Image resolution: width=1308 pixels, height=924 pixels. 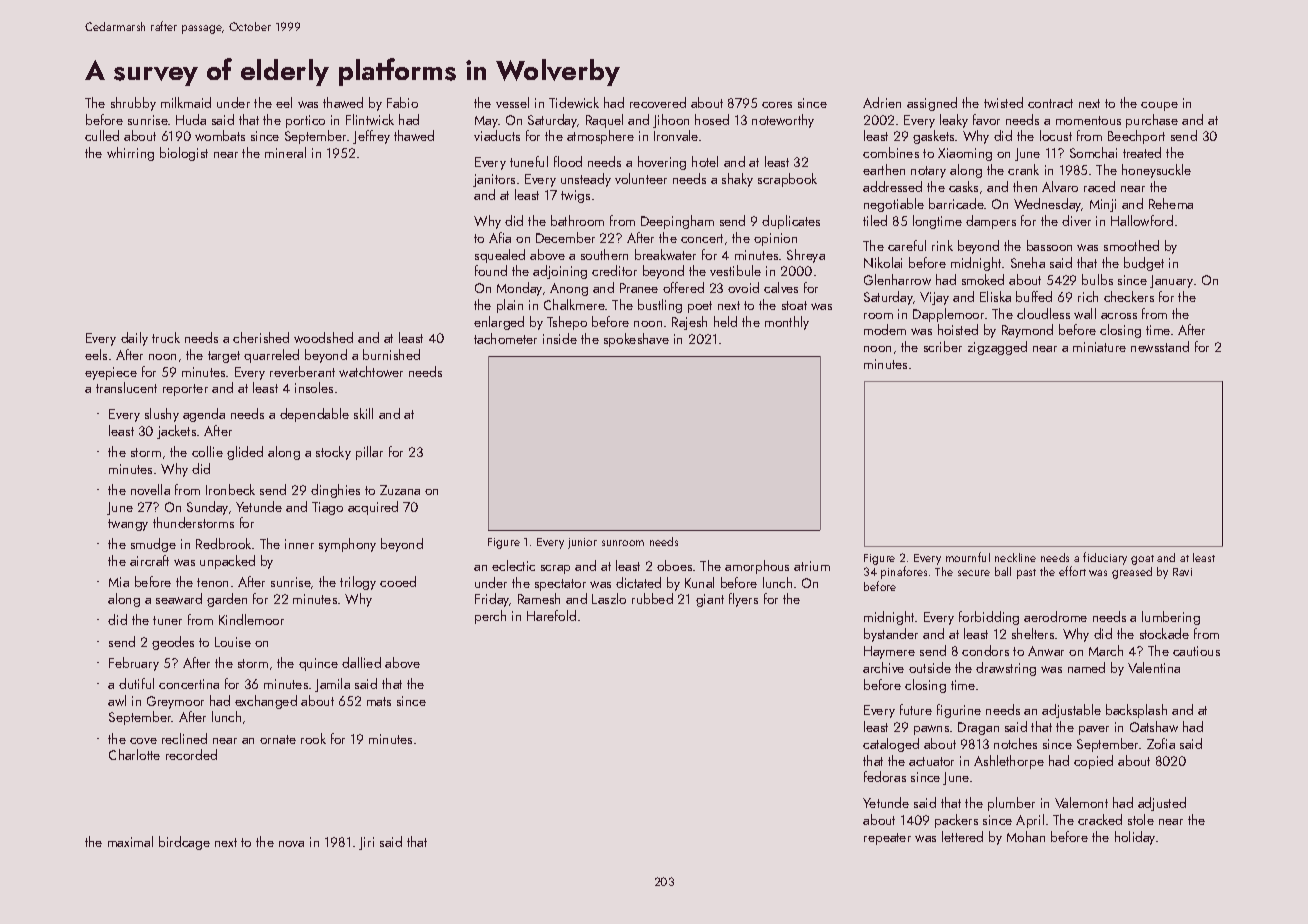 I want to click on future, so click(x=916, y=709).
